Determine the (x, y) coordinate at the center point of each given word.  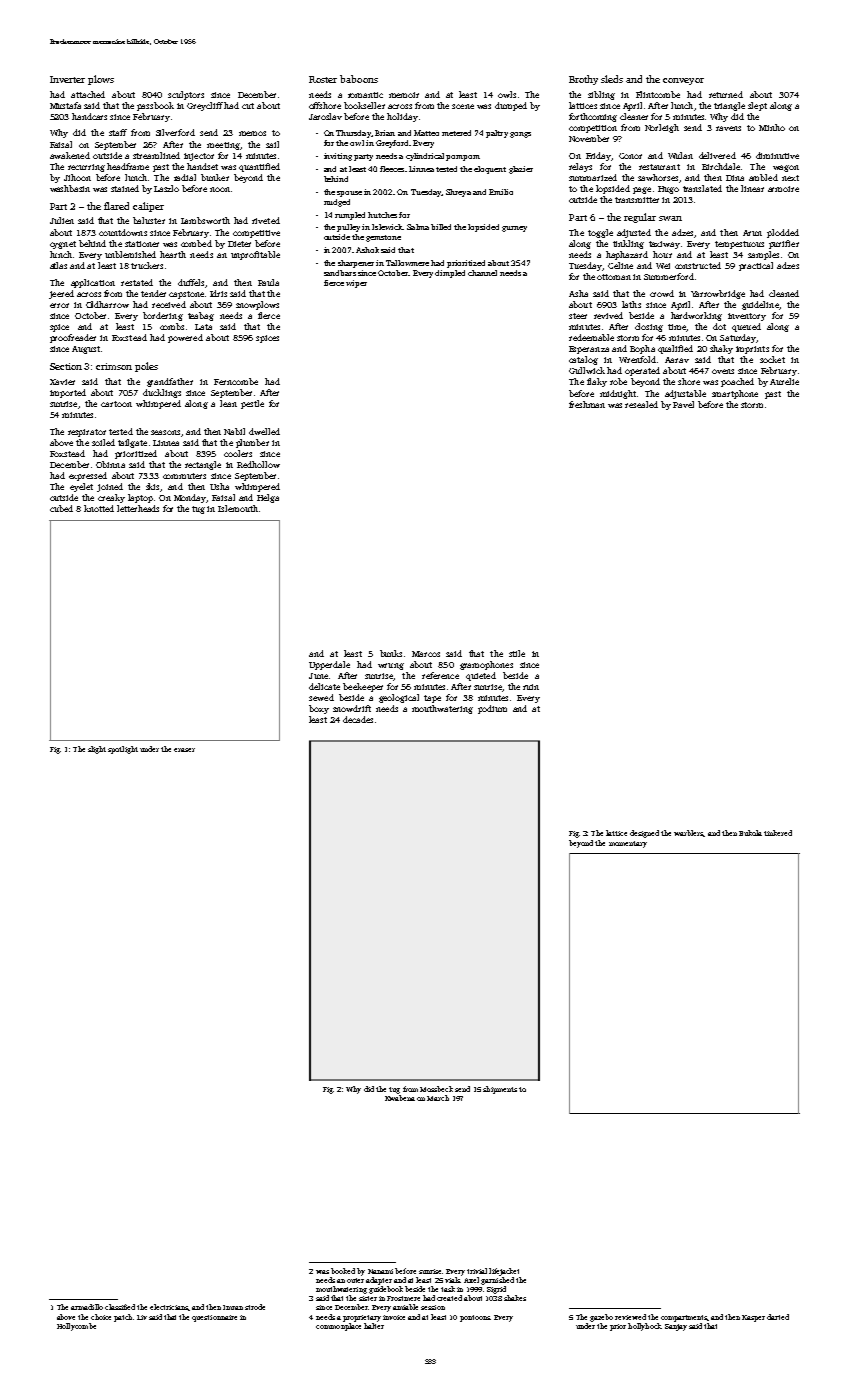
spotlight (123, 750)
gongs (520, 135)
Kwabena (400, 1098)
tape (432, 699)
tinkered (778, 833)
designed (644, 834)
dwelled (264, 431)
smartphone (735, 394)
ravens (728, 128)
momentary (628, 844)
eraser (184, 750)
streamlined (156, 155)
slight (97, 750)
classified (120, 1307)
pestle (252, 404)
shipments (500, 1090)
